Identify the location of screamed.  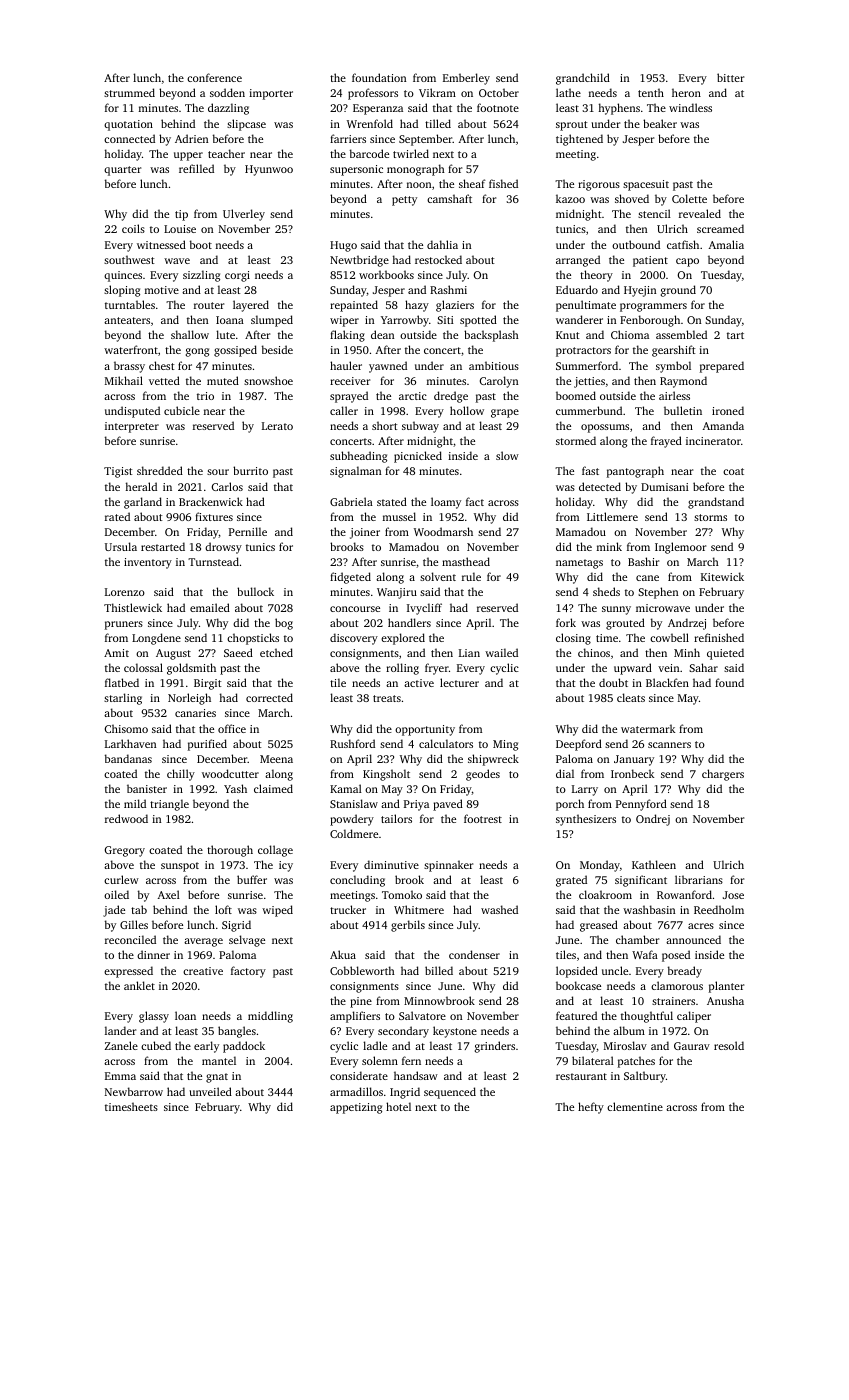
(720, 228).
